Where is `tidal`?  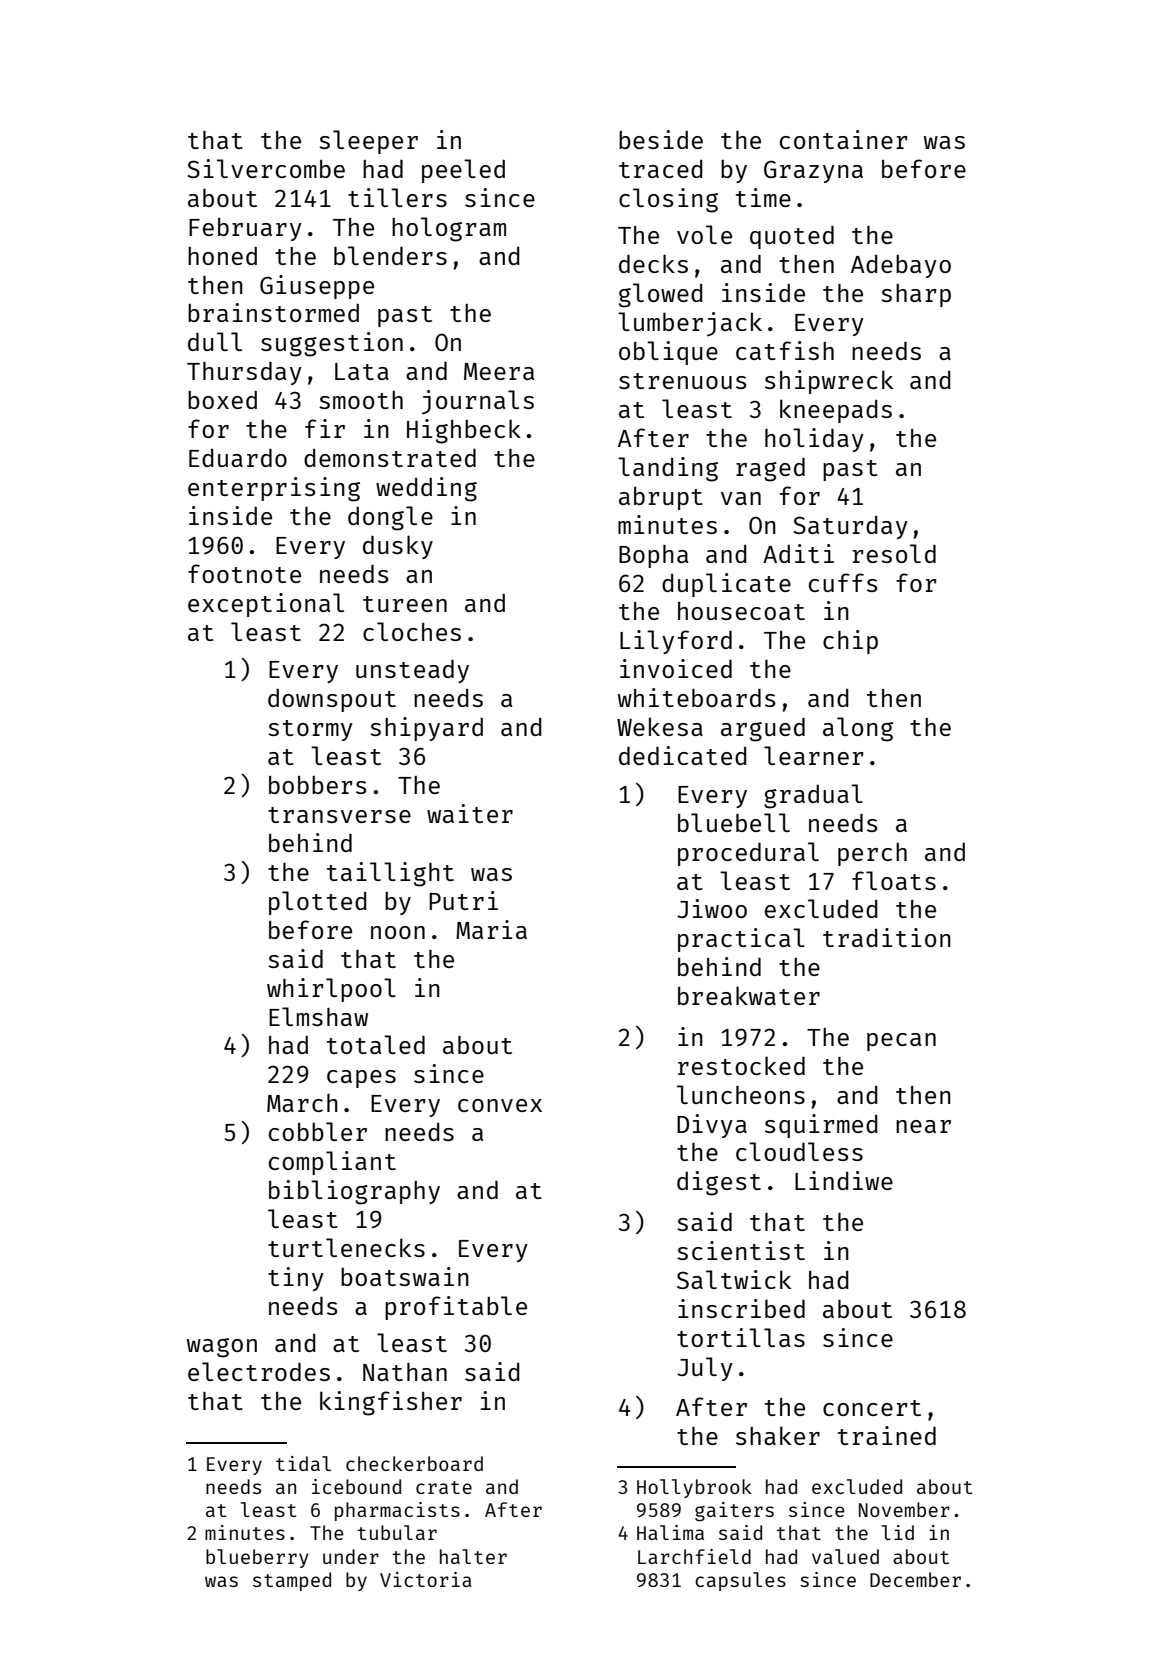 tidal is located at coordinates (303, 1463).
